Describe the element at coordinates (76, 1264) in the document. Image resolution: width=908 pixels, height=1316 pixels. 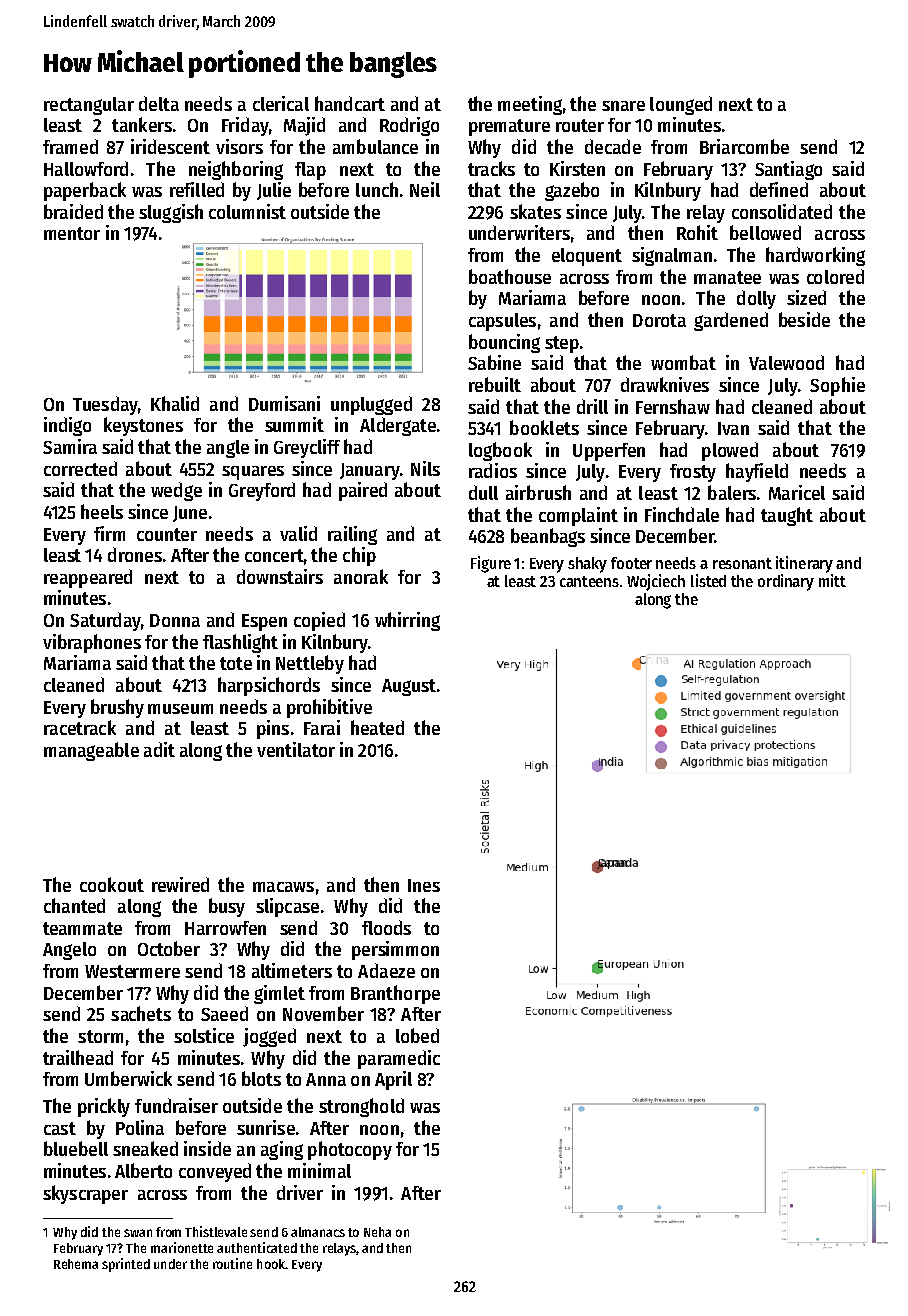
I see `Rehema` at that location.
